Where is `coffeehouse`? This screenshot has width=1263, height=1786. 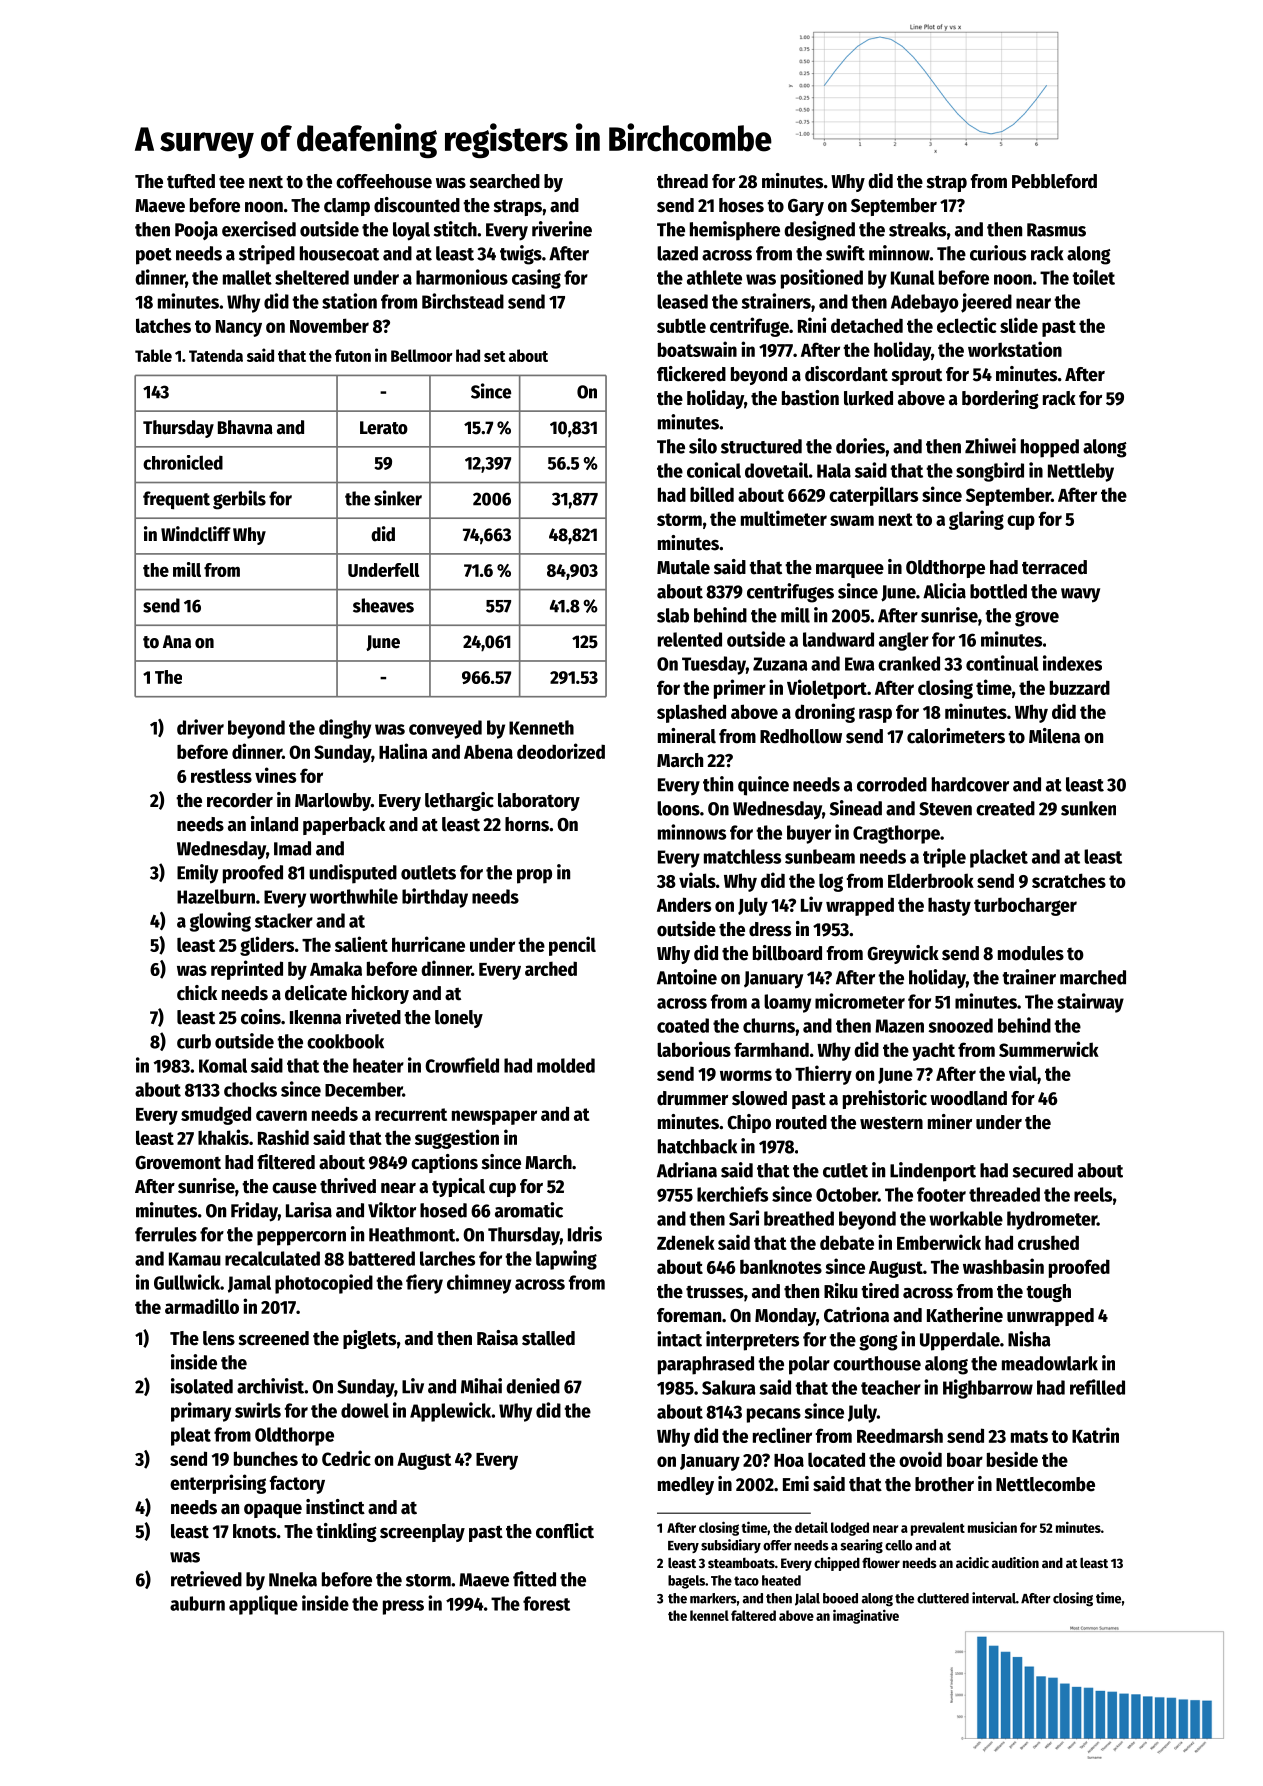
coffeehouse is located at coordinates (384, 181).
